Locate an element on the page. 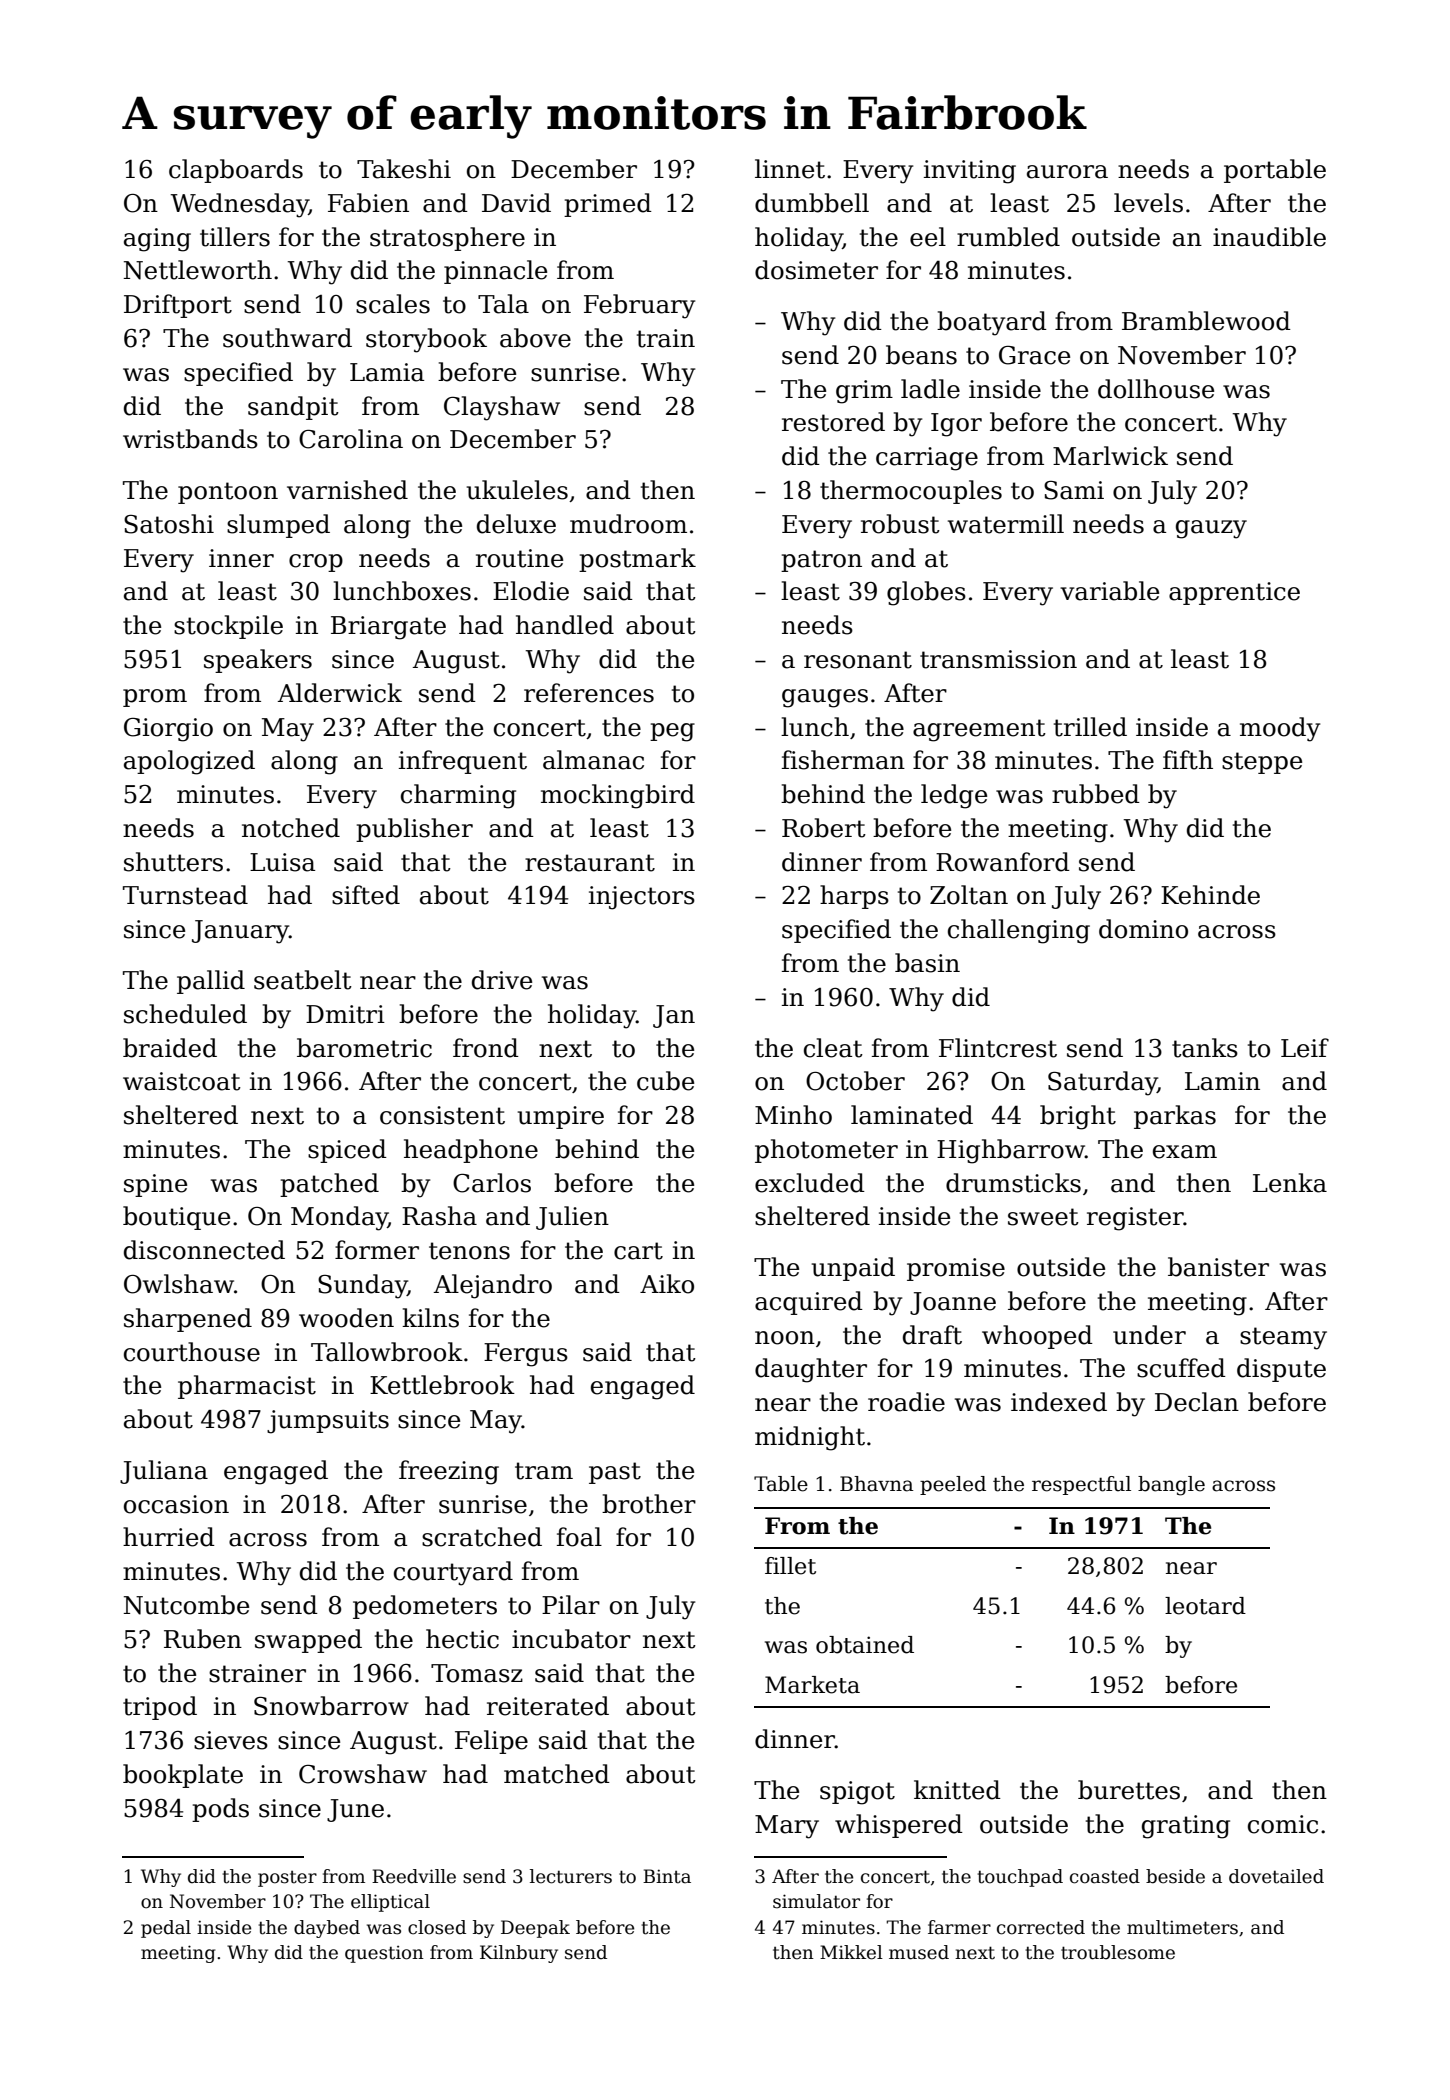 The height and width of the document is (2100, 1450). June is located at coordinates (355, 1810).
